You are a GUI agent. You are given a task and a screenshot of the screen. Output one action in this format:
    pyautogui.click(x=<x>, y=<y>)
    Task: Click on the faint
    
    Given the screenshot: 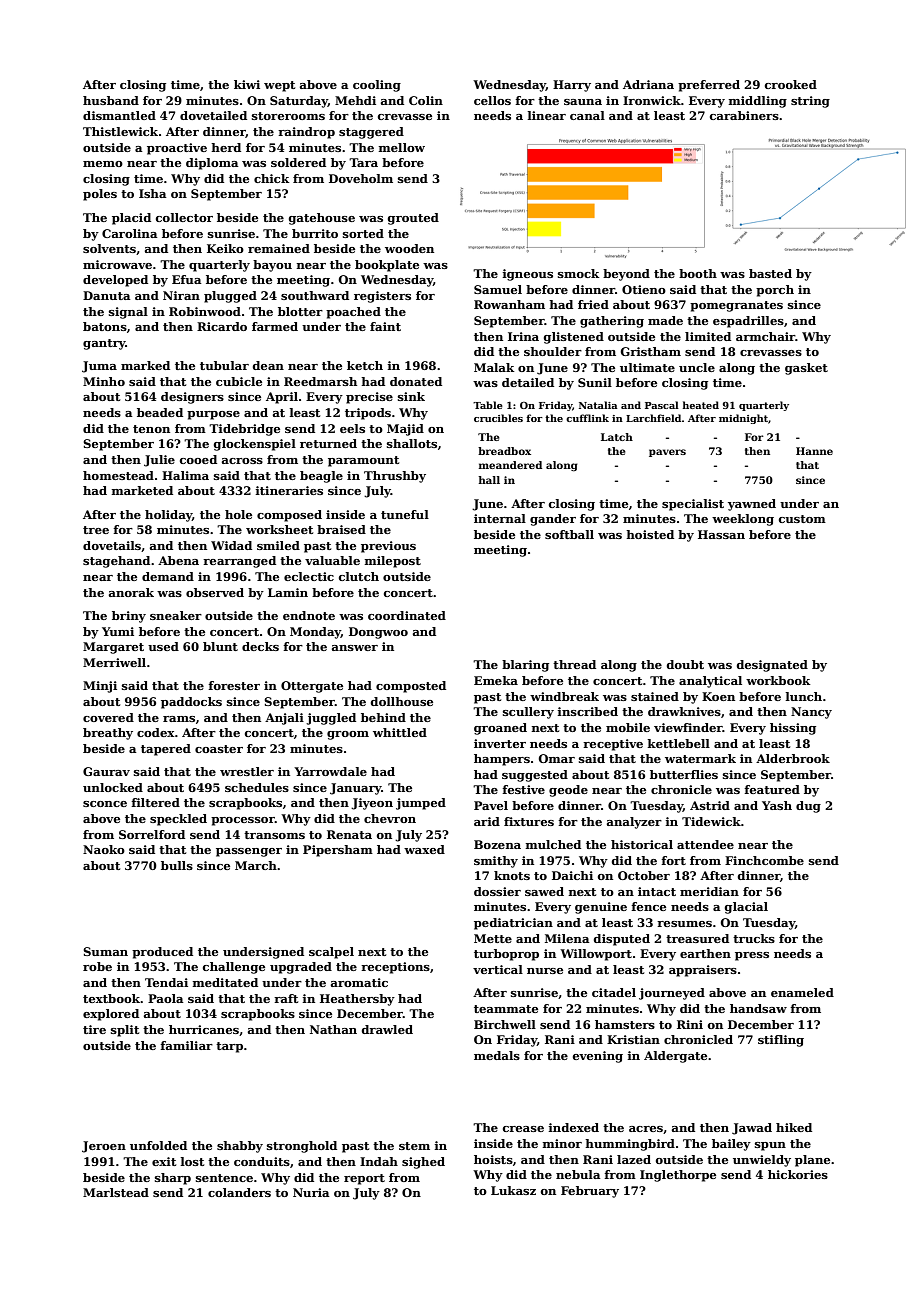 What is the action you would take?
    pyautogui.click(x=385, y=326)
